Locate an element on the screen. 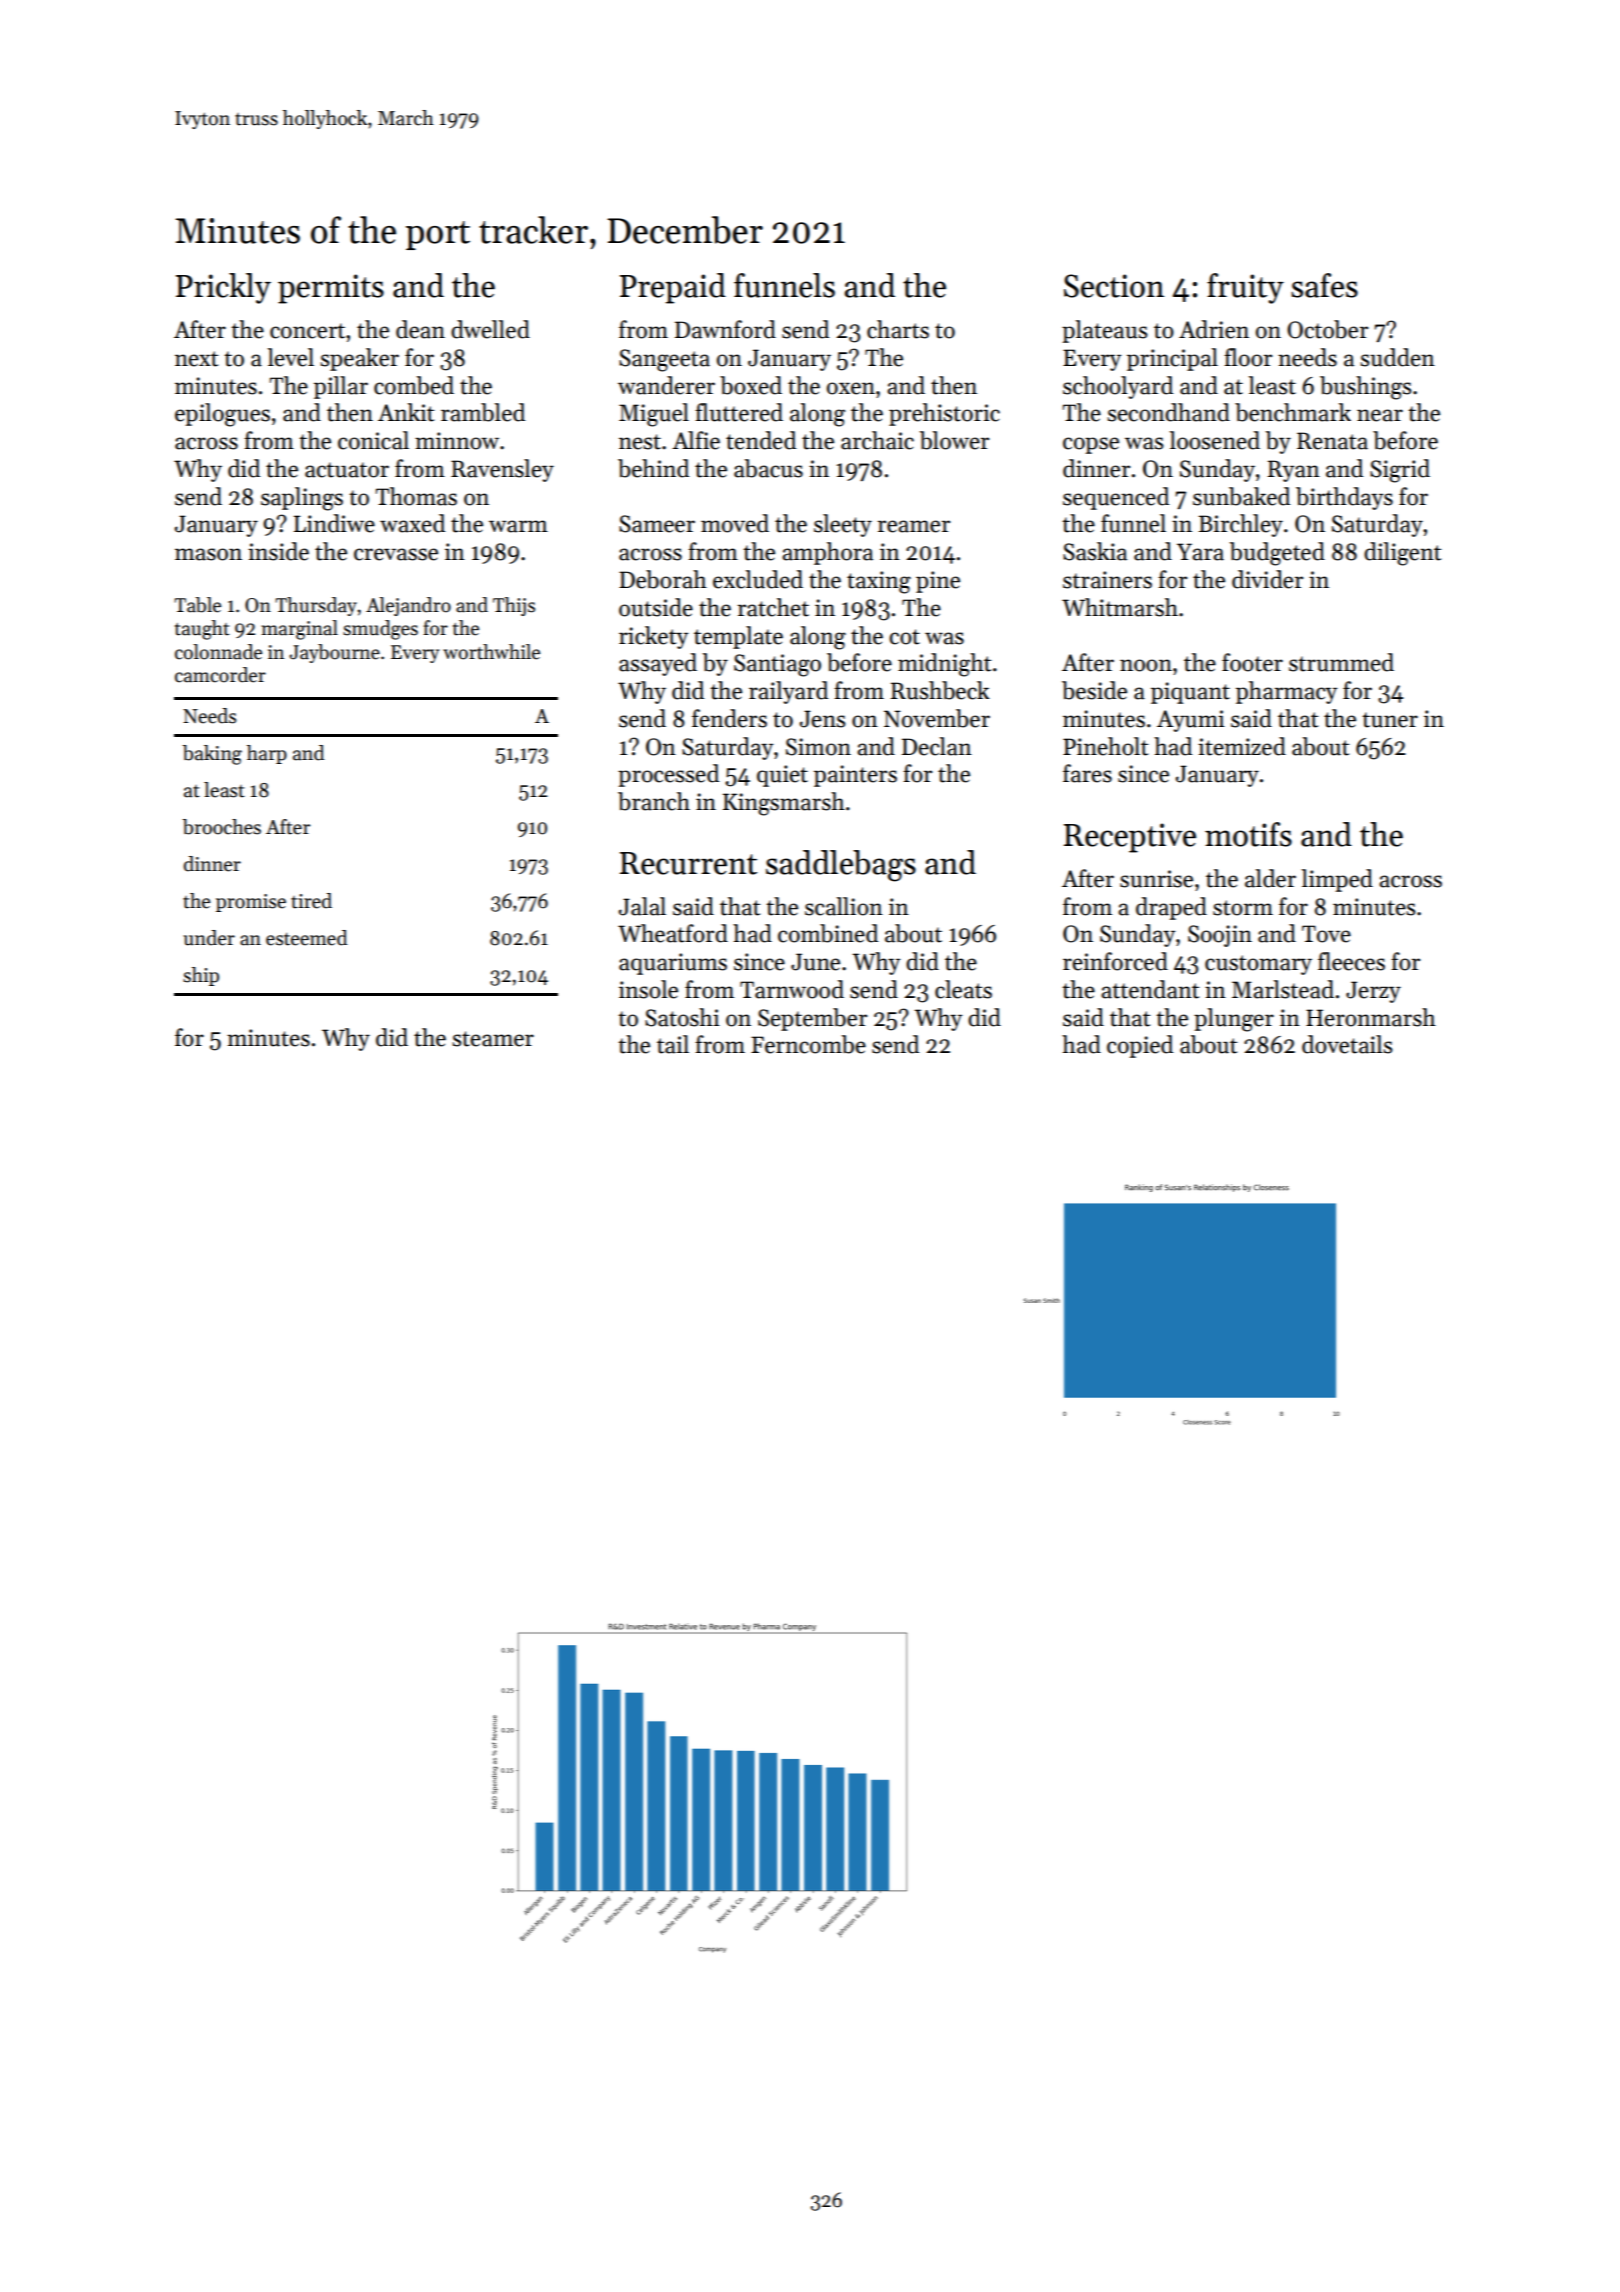  limped is located at coordinates (1337, 880).
